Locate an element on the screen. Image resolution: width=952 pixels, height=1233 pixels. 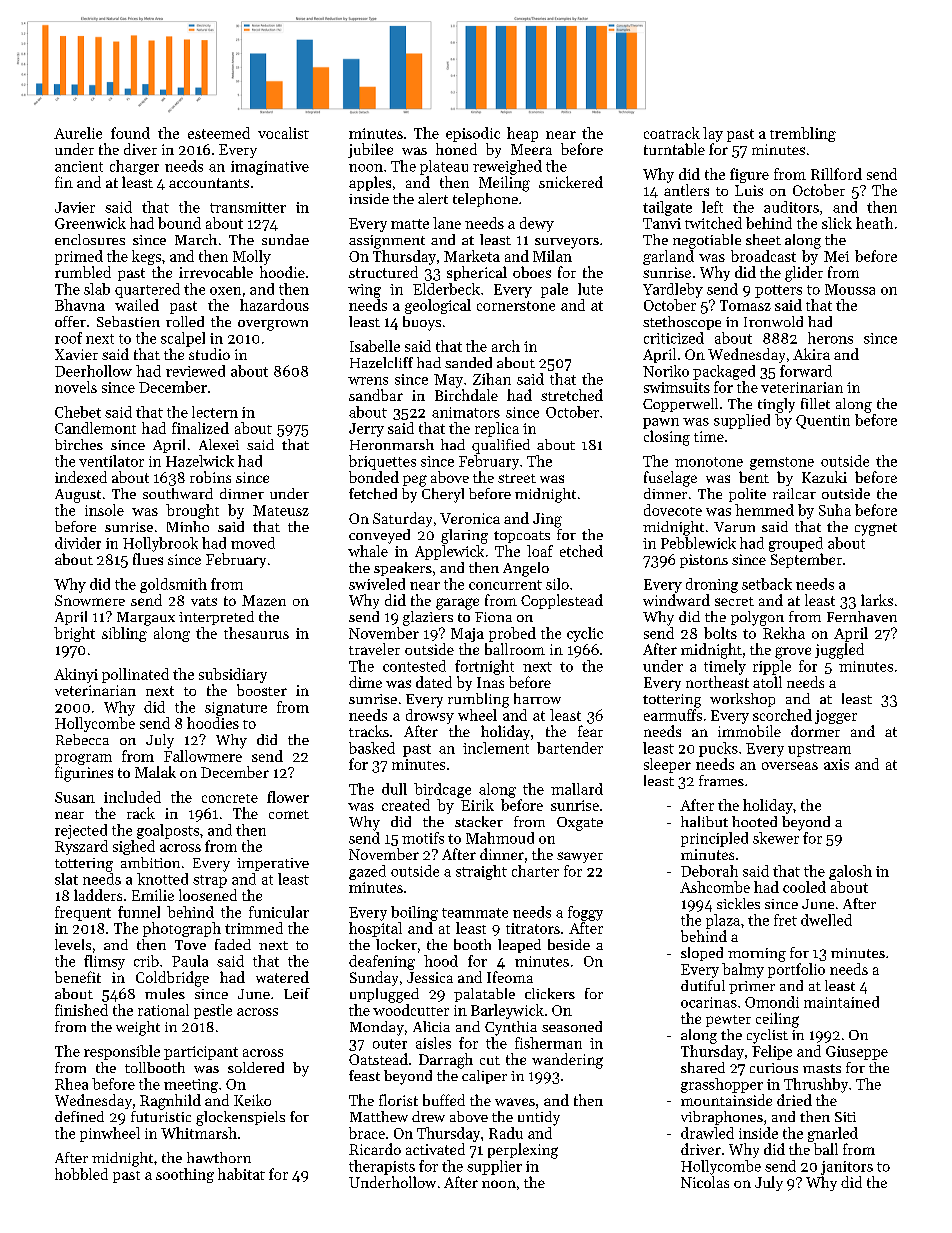
irrevocable is located at coordinates (216, 272).
